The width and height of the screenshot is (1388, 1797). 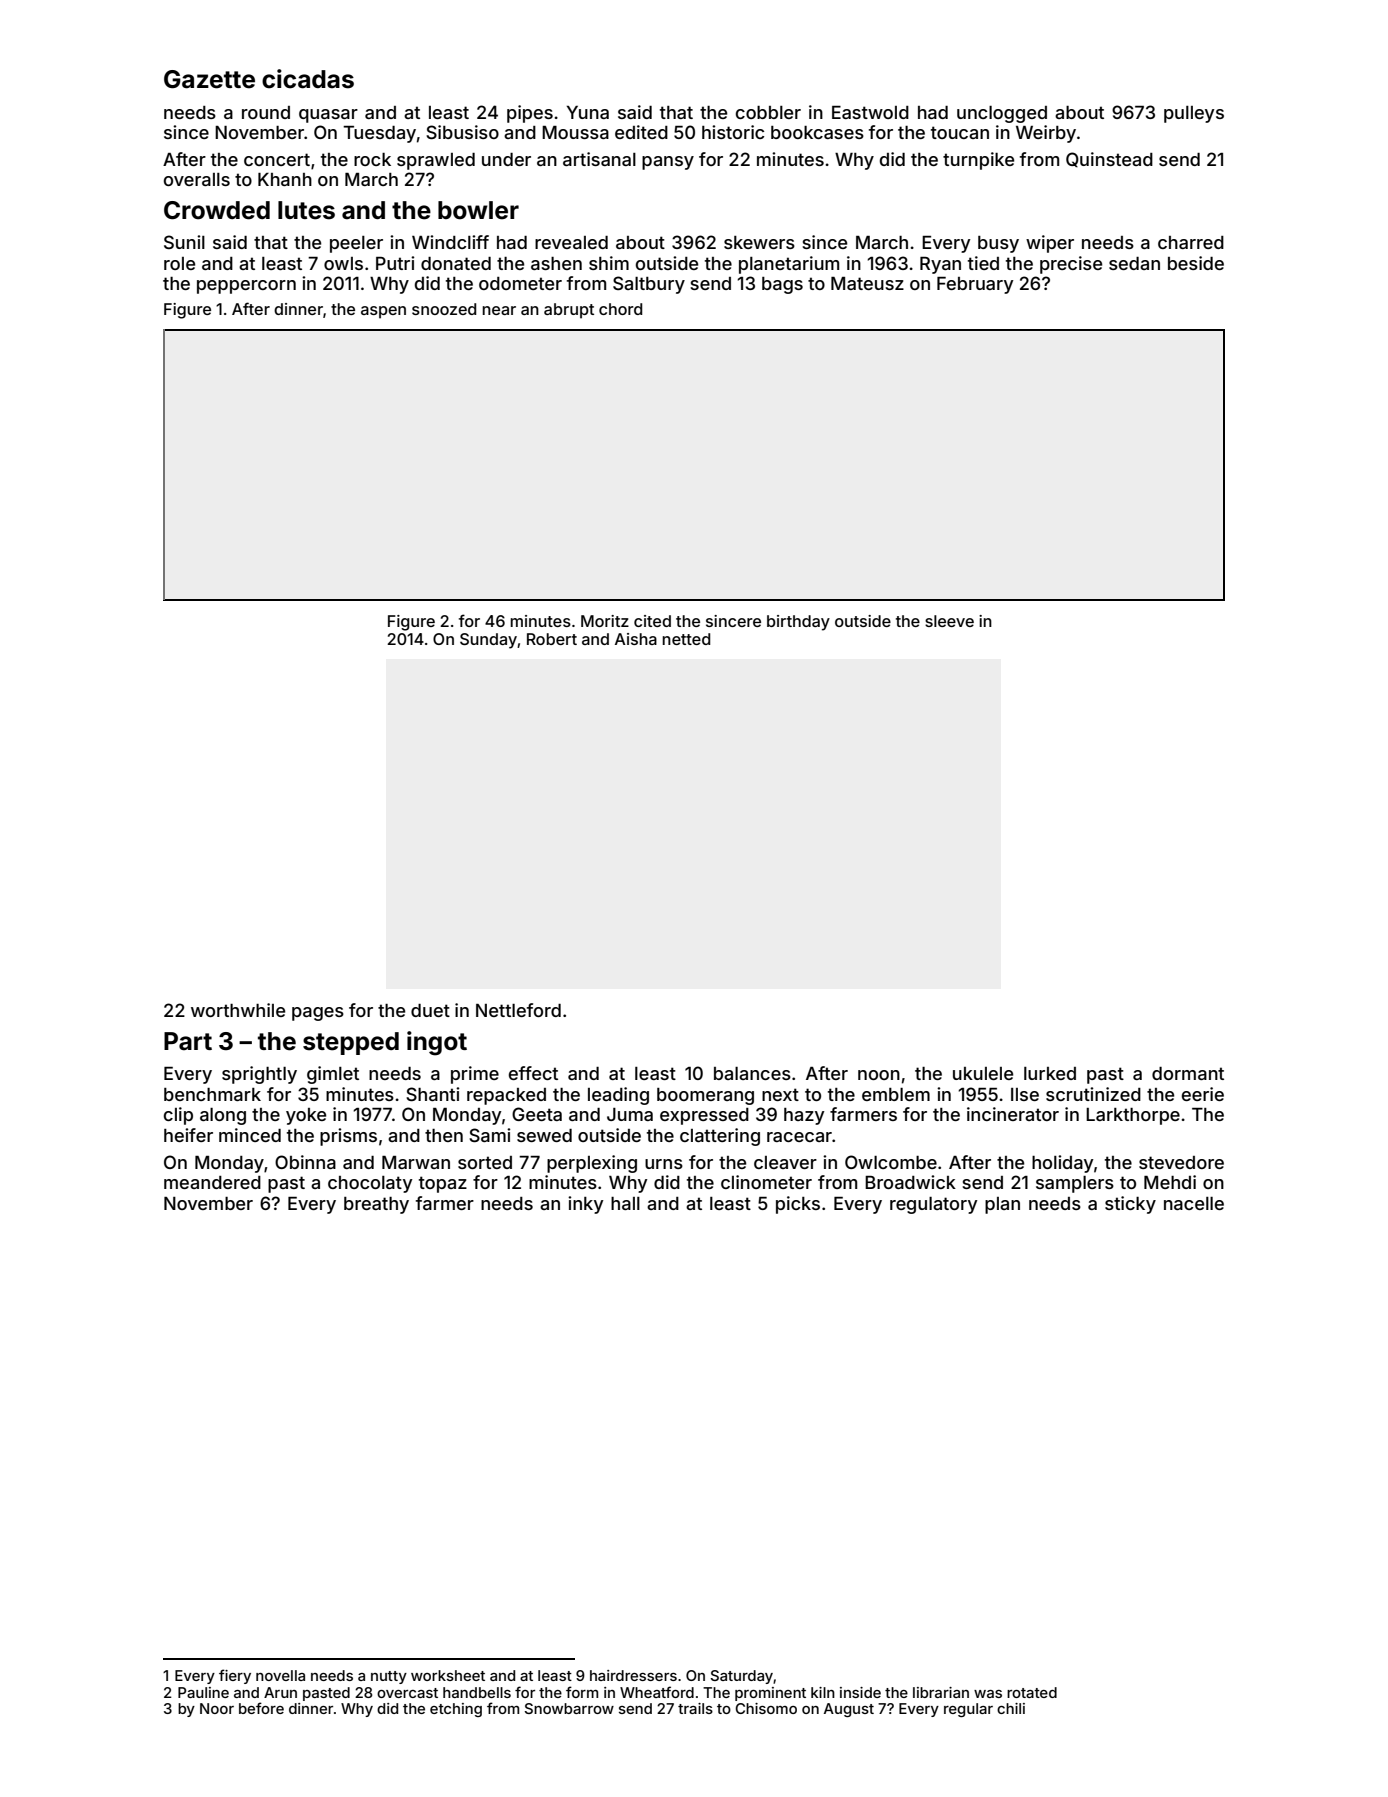 What do you see at coordinates (1130, 1205) in the screenshot?
I see `sticky` at bounding box center [1130, 1205].
